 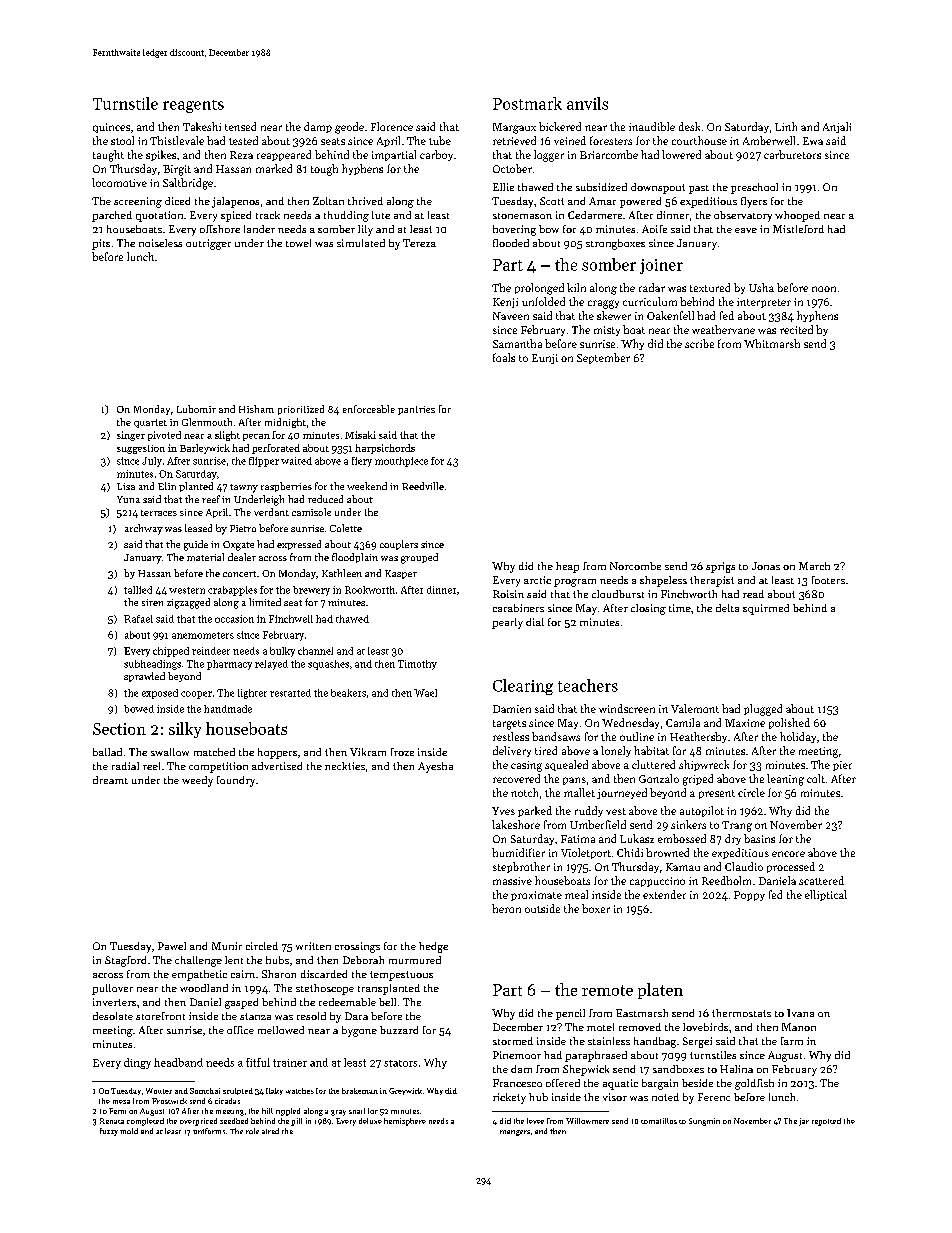 I want to click on basins, so click(x=759, y=838).
